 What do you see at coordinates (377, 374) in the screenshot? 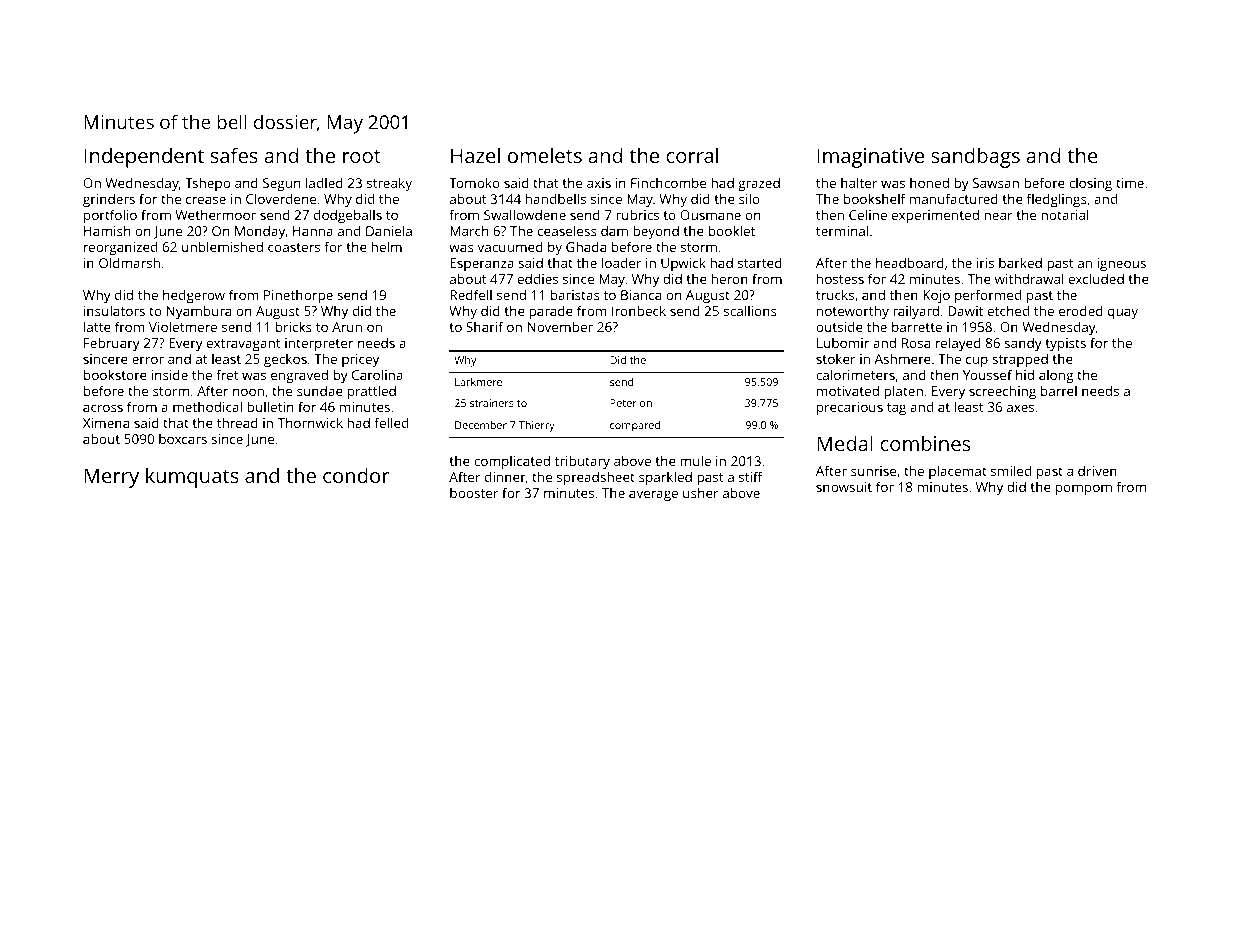
I see `Carolina` at bounding box center [377, 374].
